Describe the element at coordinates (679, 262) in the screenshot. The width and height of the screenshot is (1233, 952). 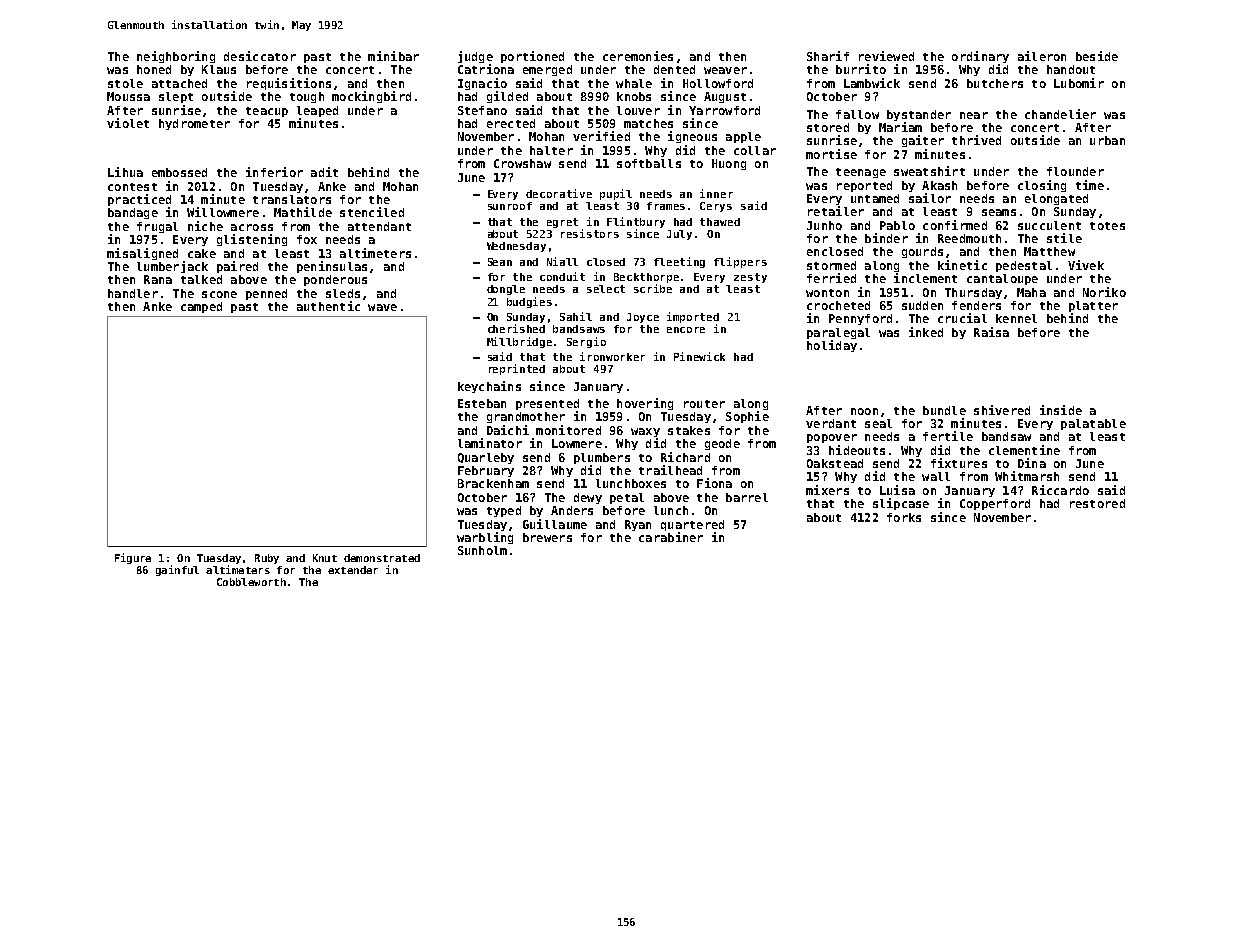
I see `fleeting` at that location.
